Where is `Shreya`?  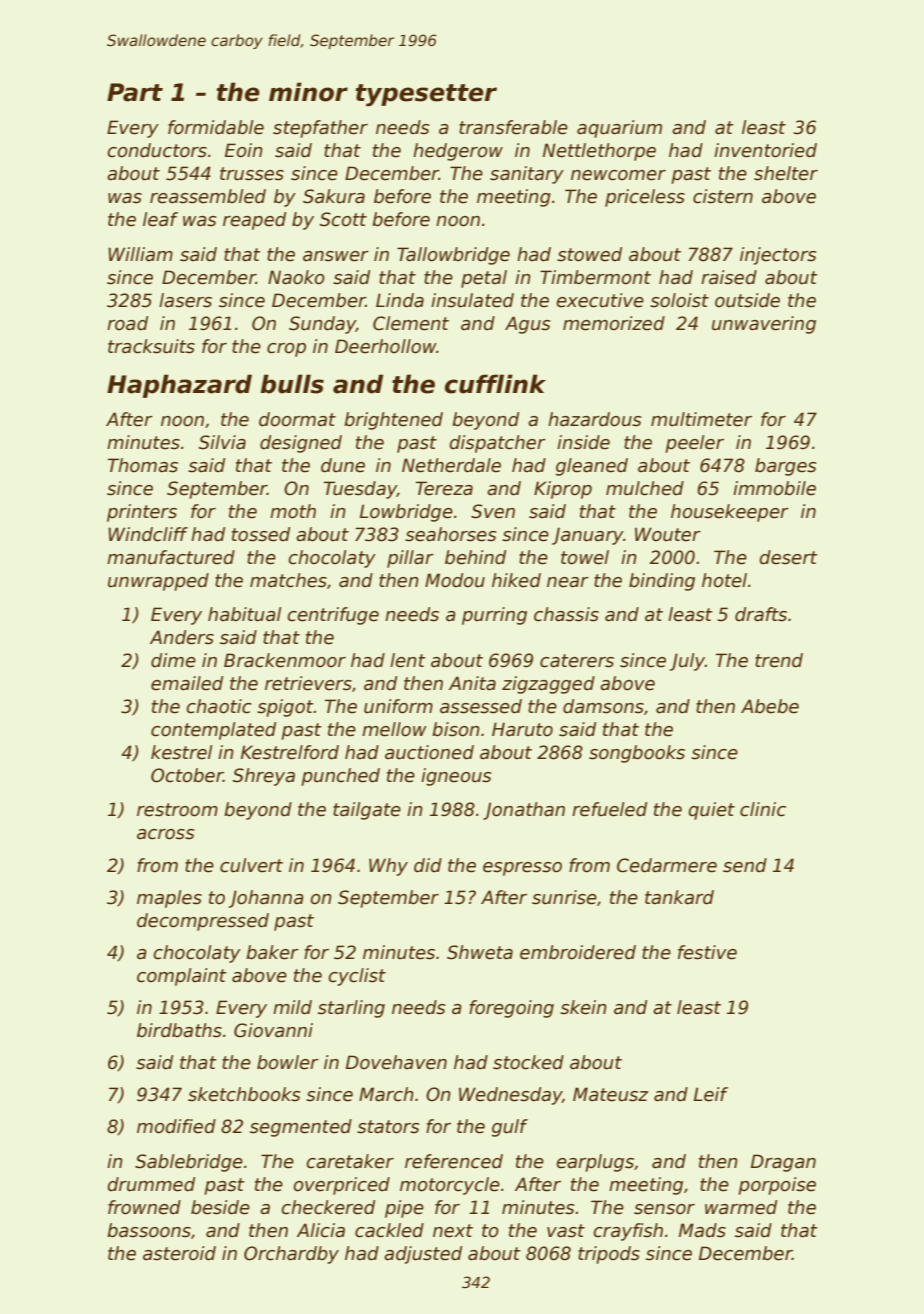
Shreya is located at coordinates (264, 777).
